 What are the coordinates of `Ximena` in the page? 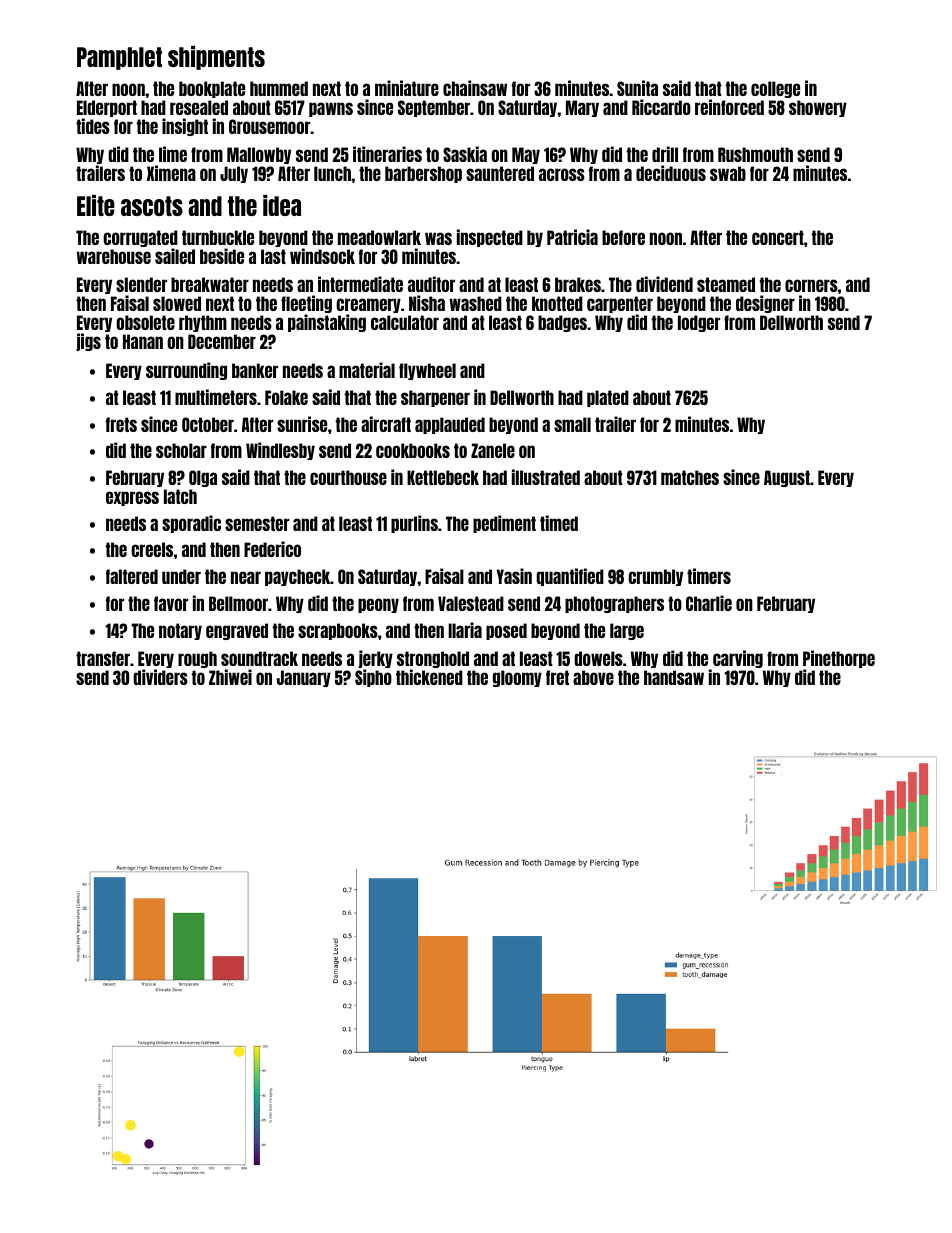 It's located at (171, 173).
